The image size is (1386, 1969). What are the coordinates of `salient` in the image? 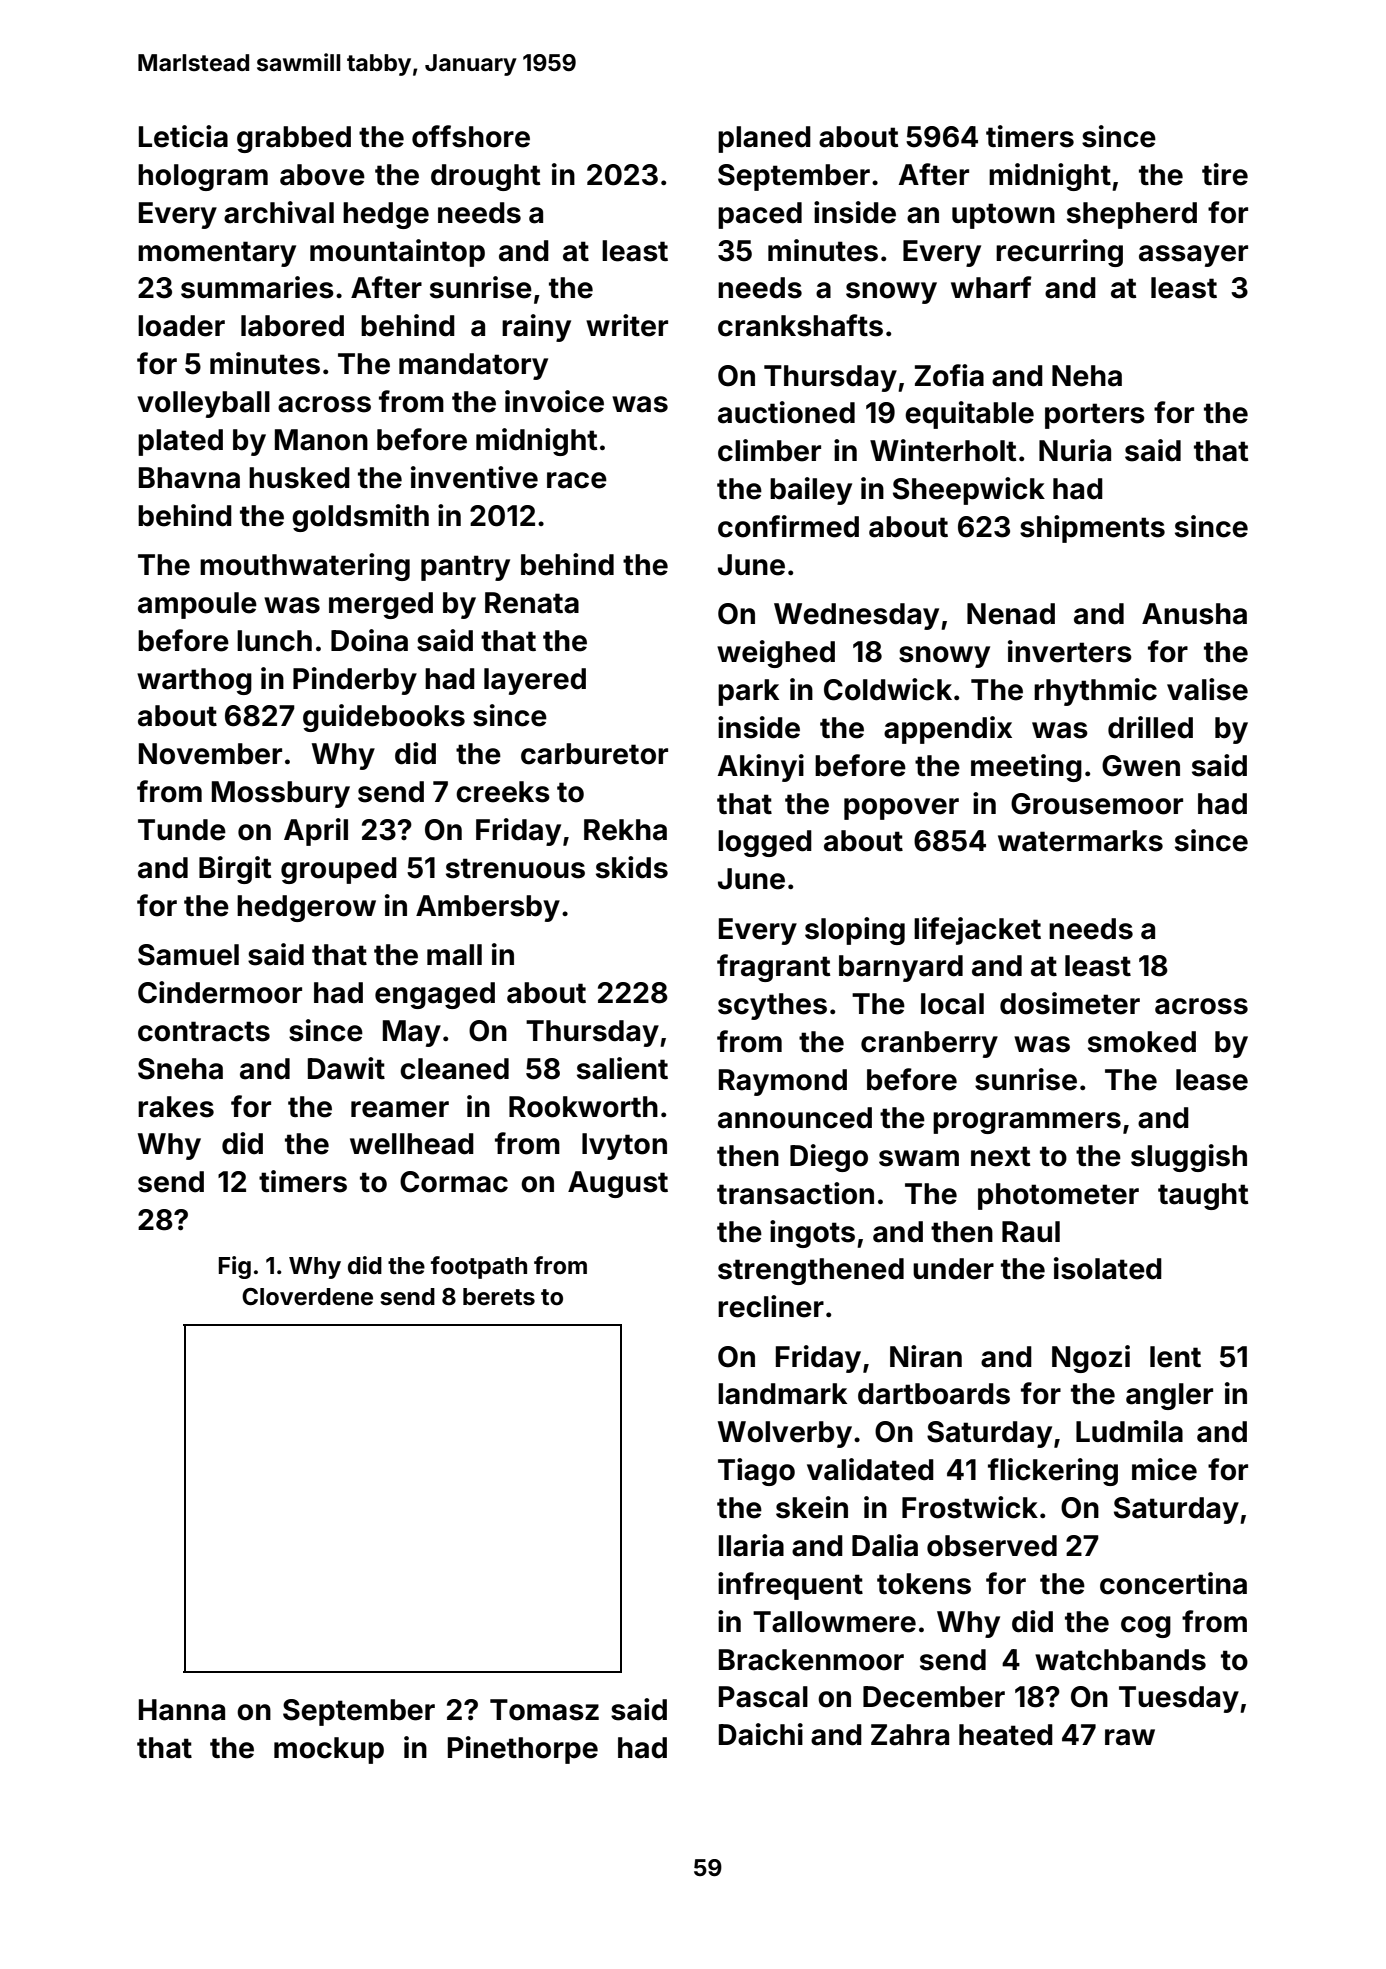 It's located at (622, 1068).
